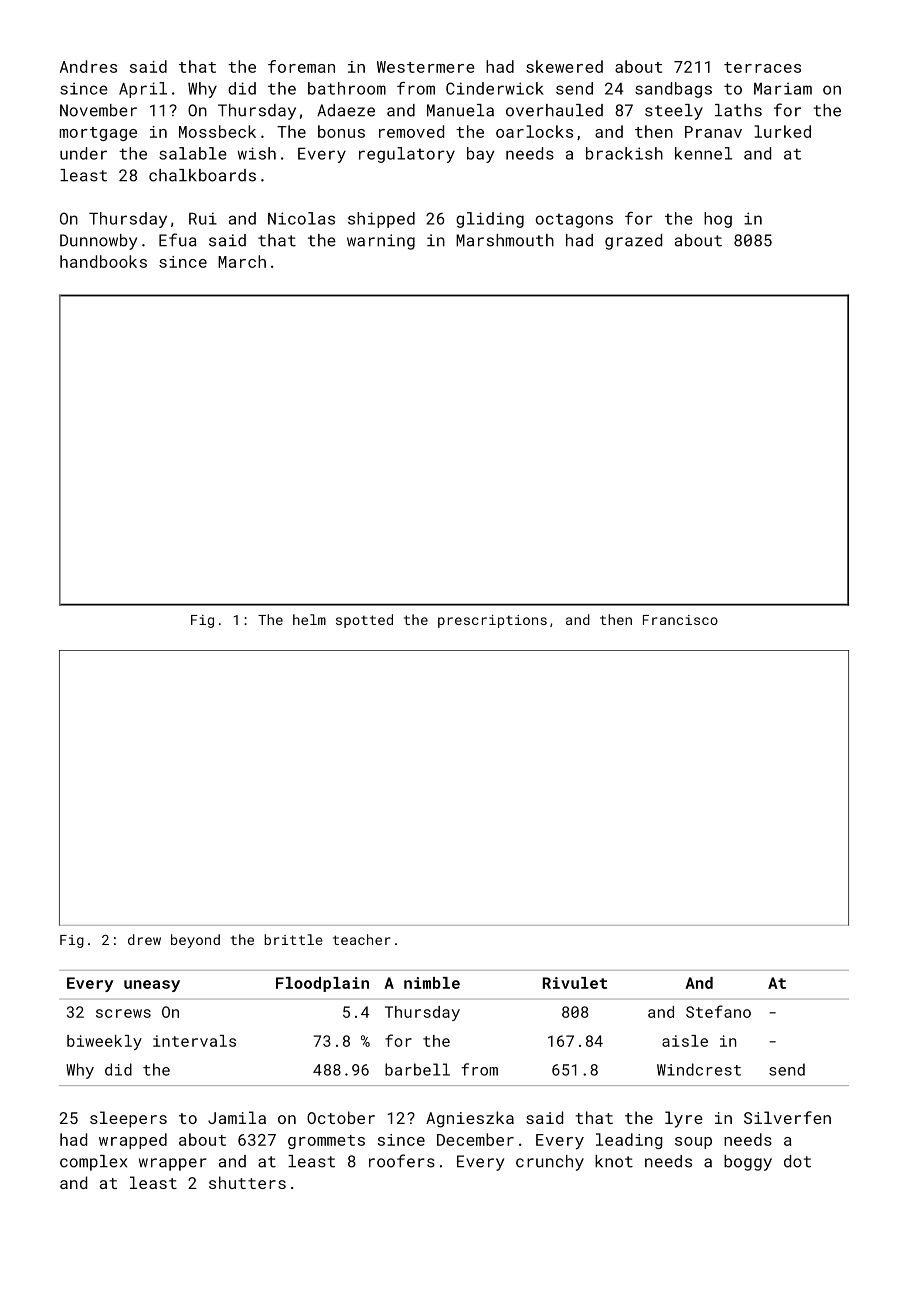  Describe the element at coordinates (738, 110) in the screenshot. I see `laths` at that location.
